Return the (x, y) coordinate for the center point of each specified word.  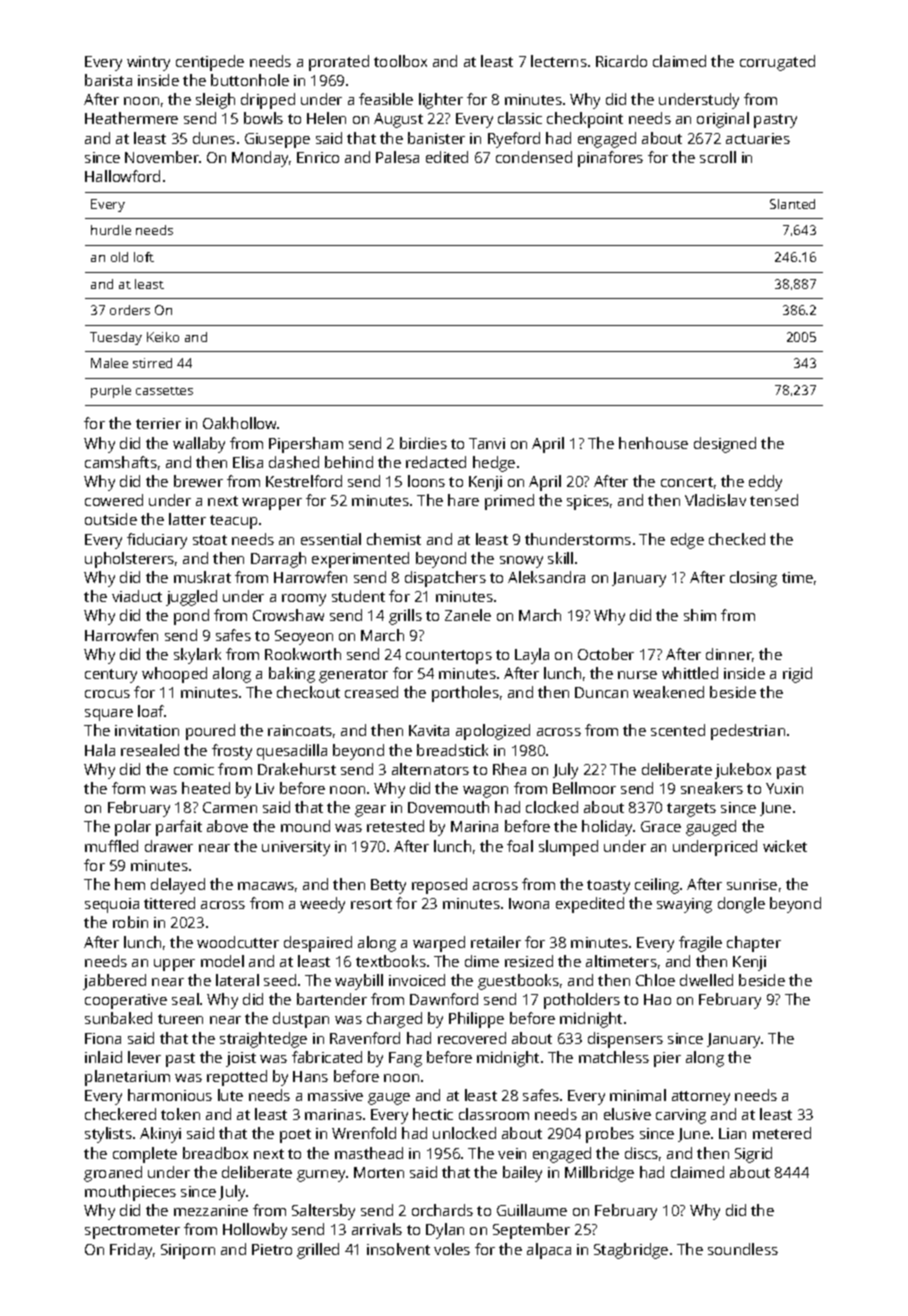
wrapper (272, 504)
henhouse (653, 443)
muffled (111, 846)
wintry (148, 63)
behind (349, 462)
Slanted (792, 204)
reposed (439, 886)
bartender (332, 999)
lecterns (559, 61)
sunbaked (118, 1018)
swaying (684, 905)
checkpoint (585, 120)
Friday (131, 1251)
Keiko (163, 337)
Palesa (397, 157)
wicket (785, 846)
